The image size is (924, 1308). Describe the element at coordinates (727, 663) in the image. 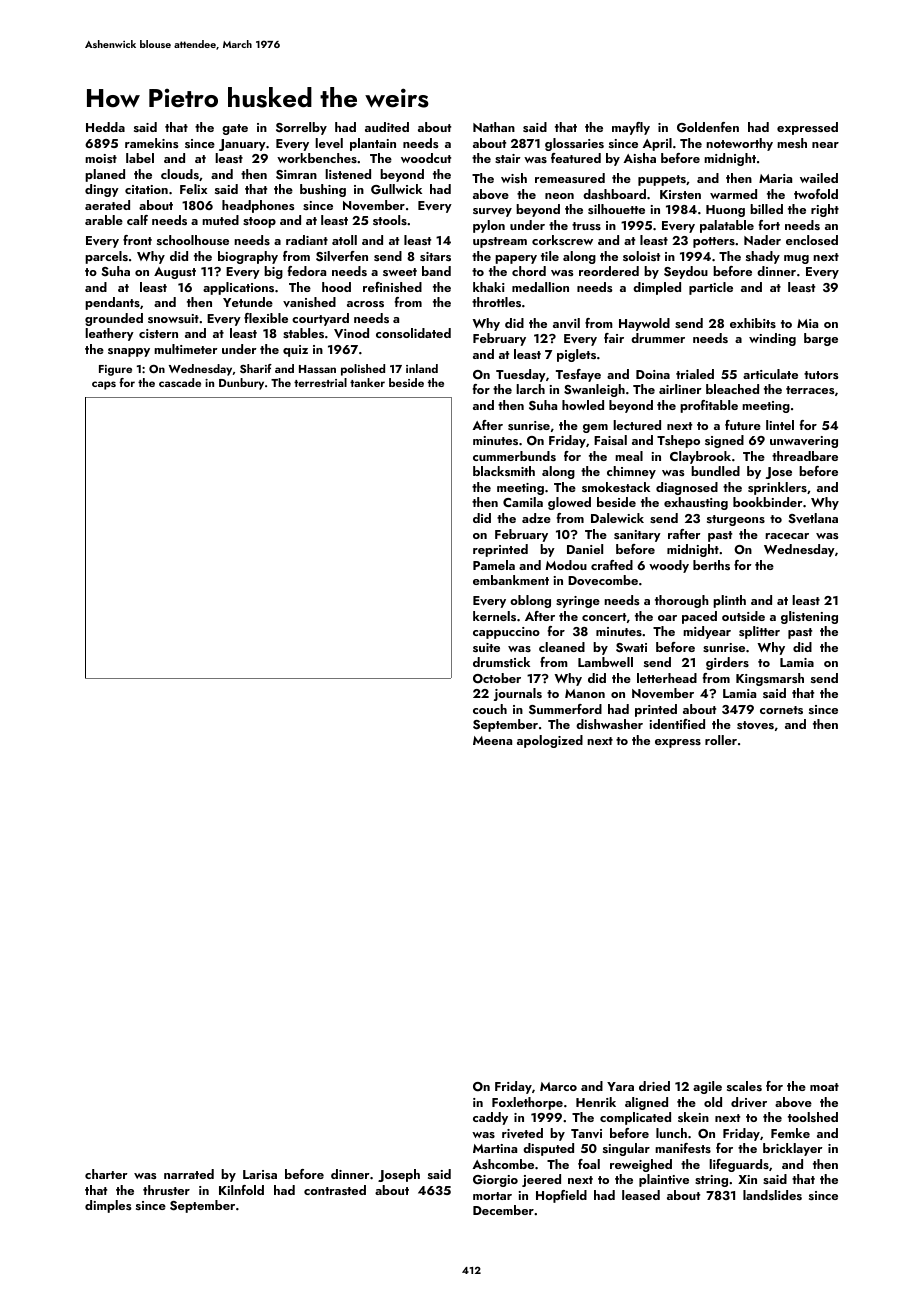

I see `girders` at that location.
